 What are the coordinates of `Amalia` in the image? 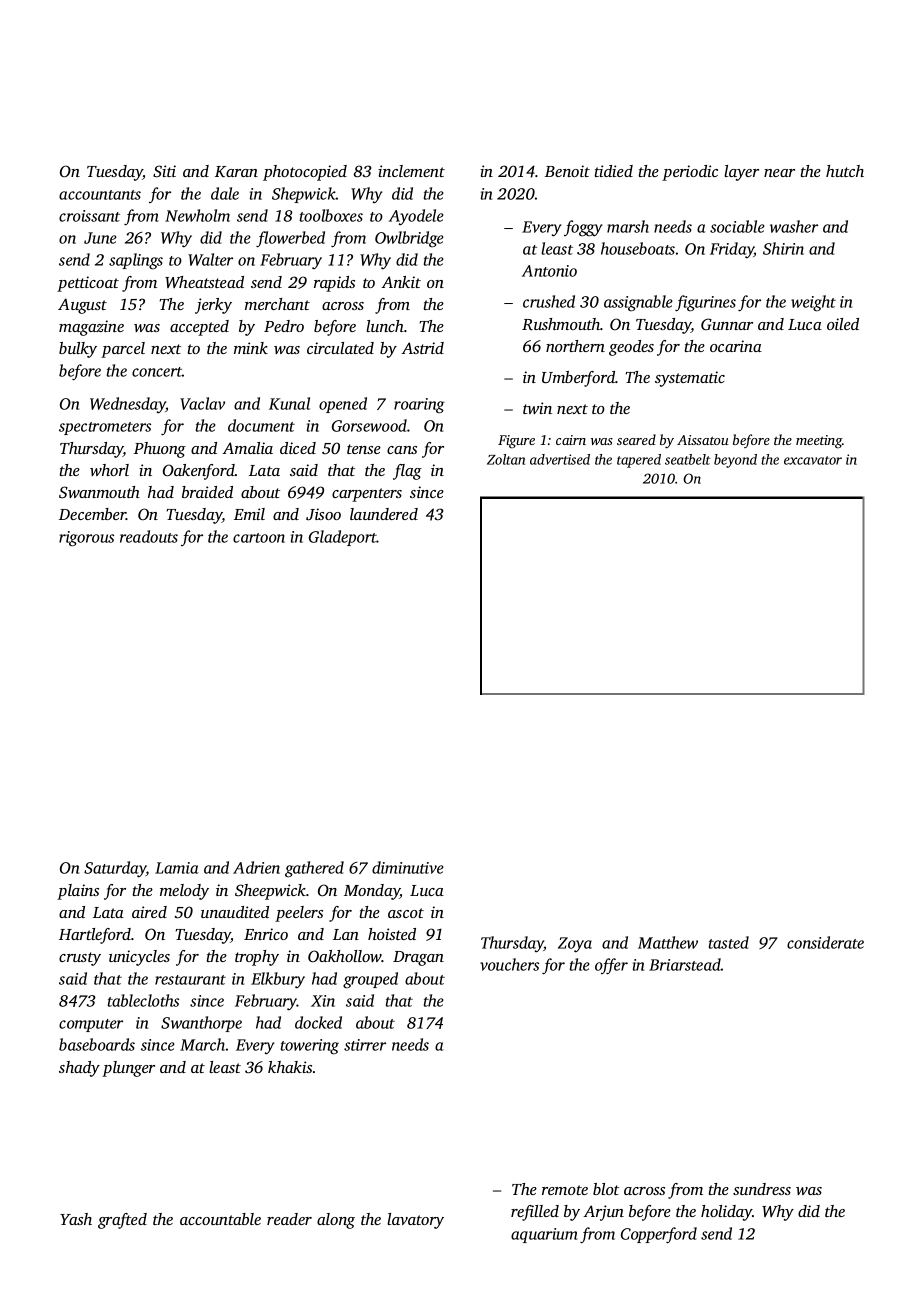 It's located at (247, 448).
